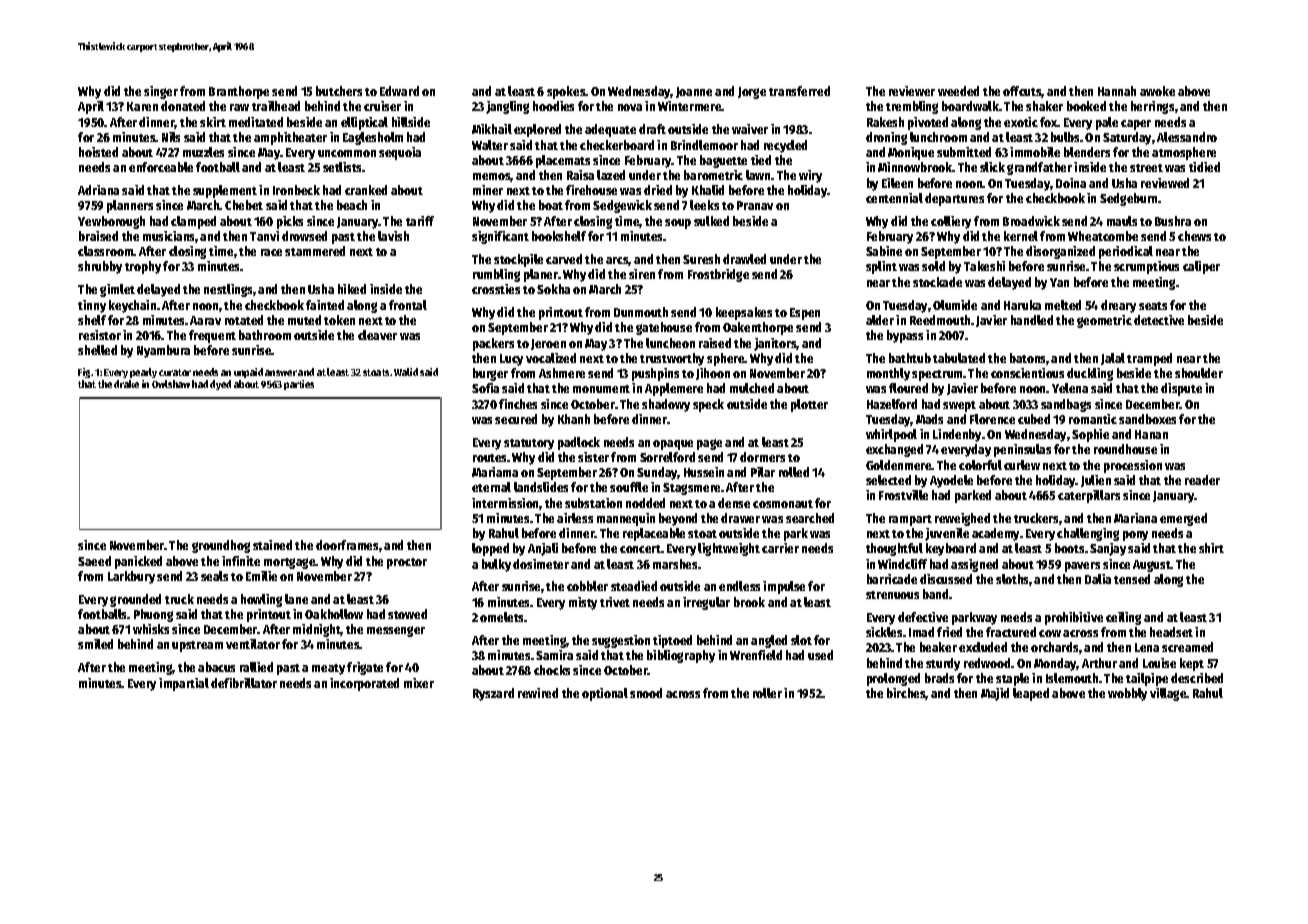  I want to click on impartial, so click(184, 684).
